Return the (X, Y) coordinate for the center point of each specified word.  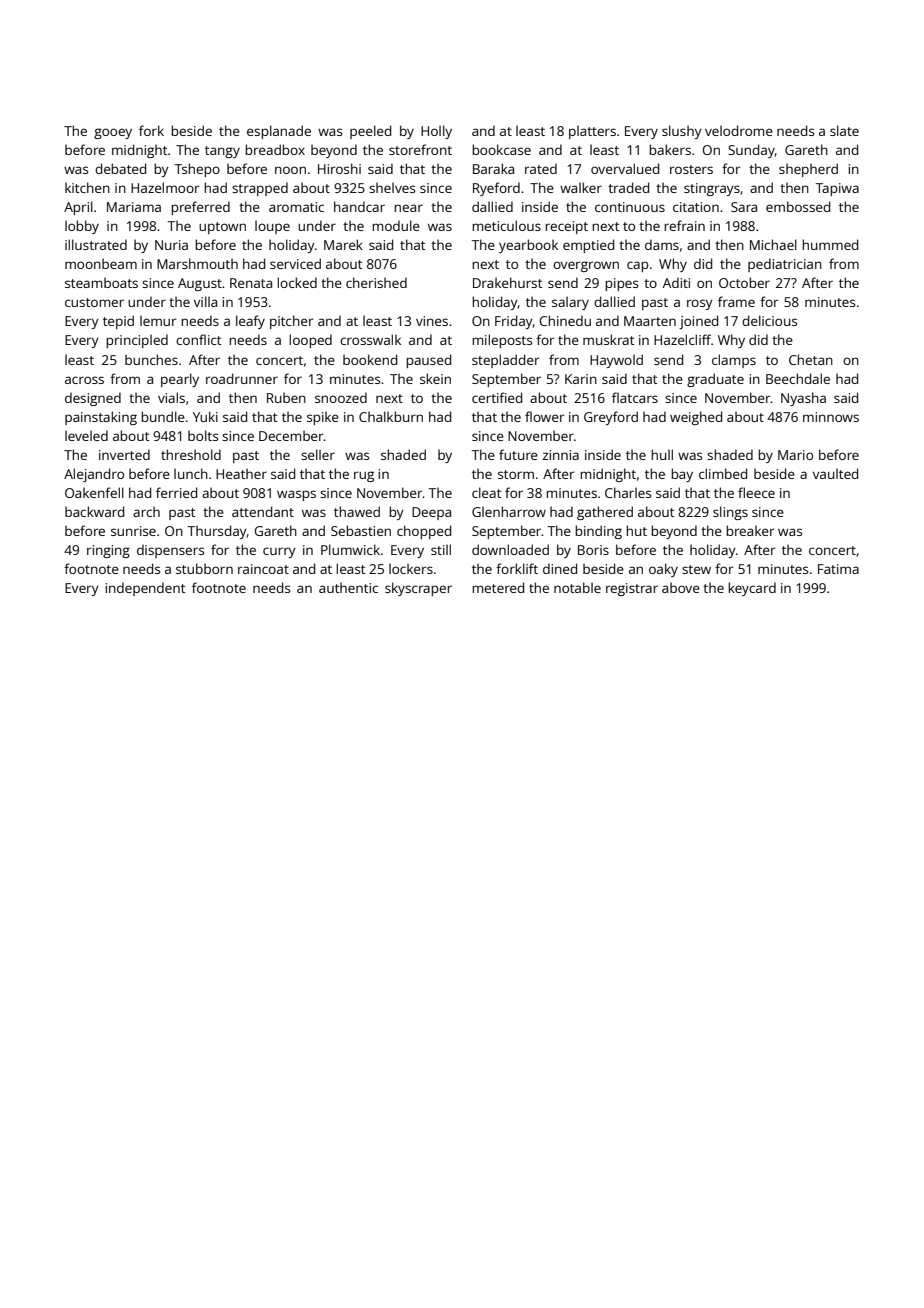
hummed (830, 244)
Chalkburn (391, 416)
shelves (392, 187)
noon (290, 170)
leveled (86, 435)
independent (145, 589)
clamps (734, 361)
